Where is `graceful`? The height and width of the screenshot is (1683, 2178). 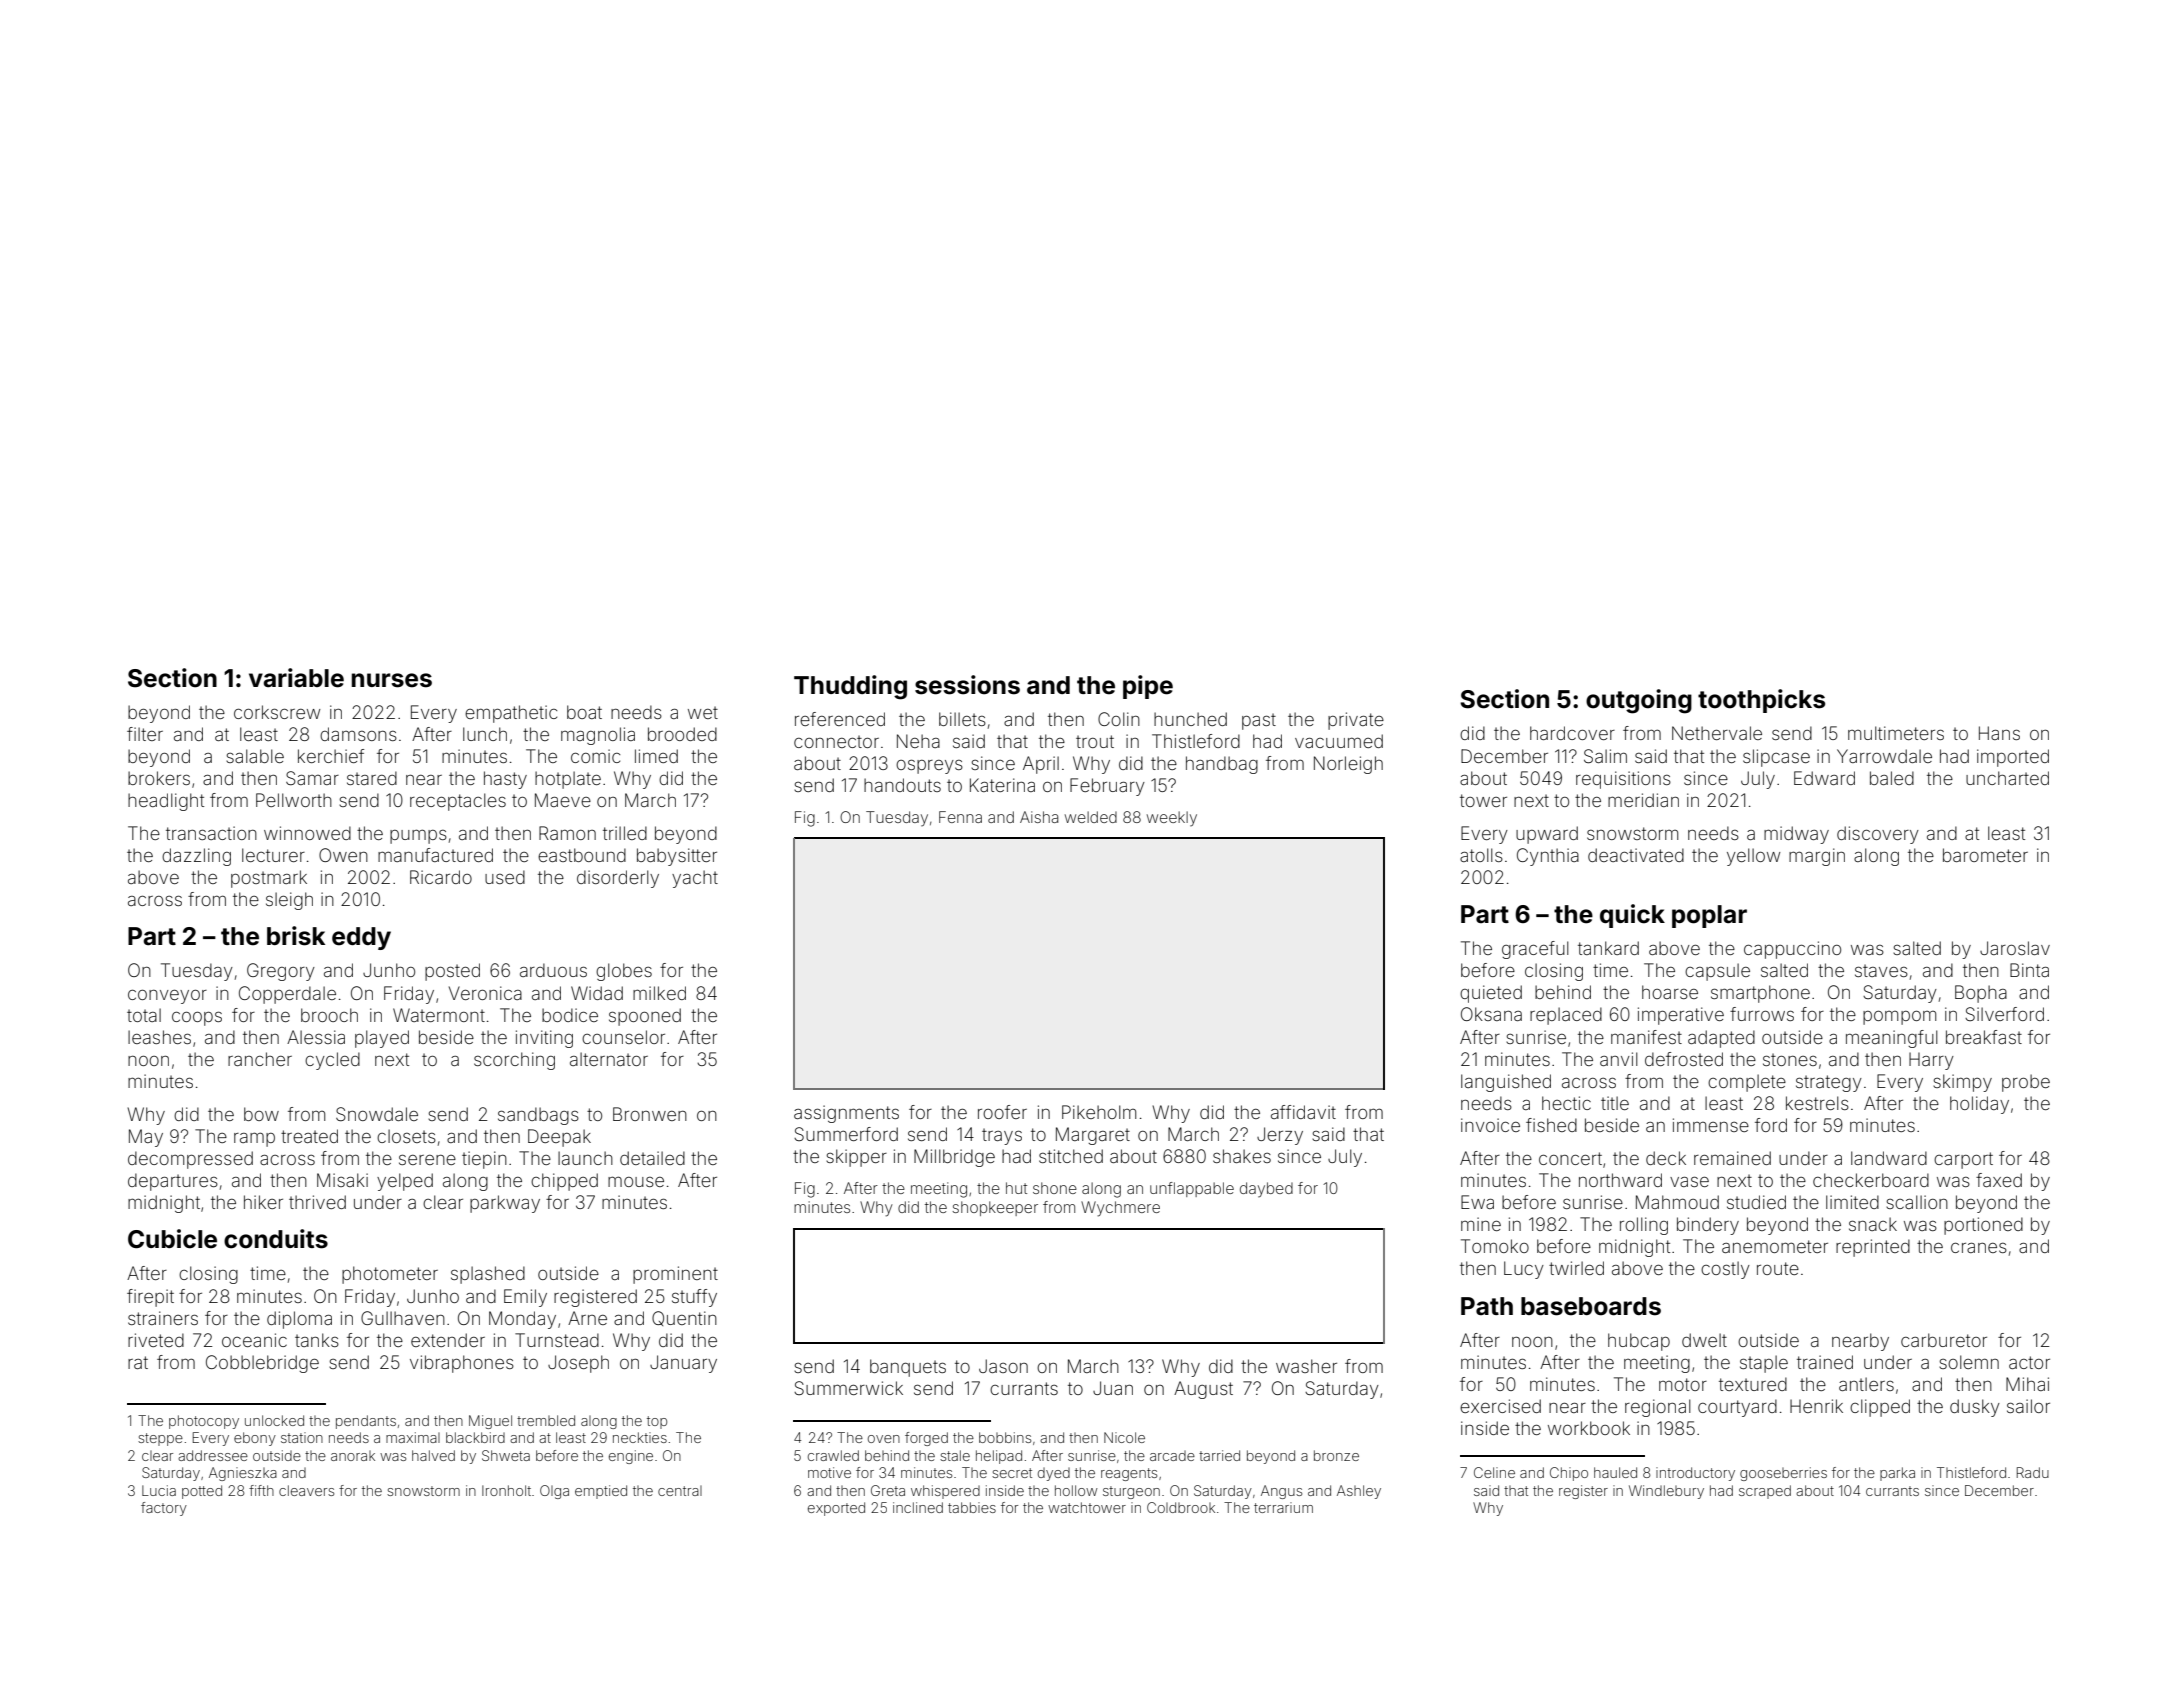 graceful is located at coordinates (1535, 950).
